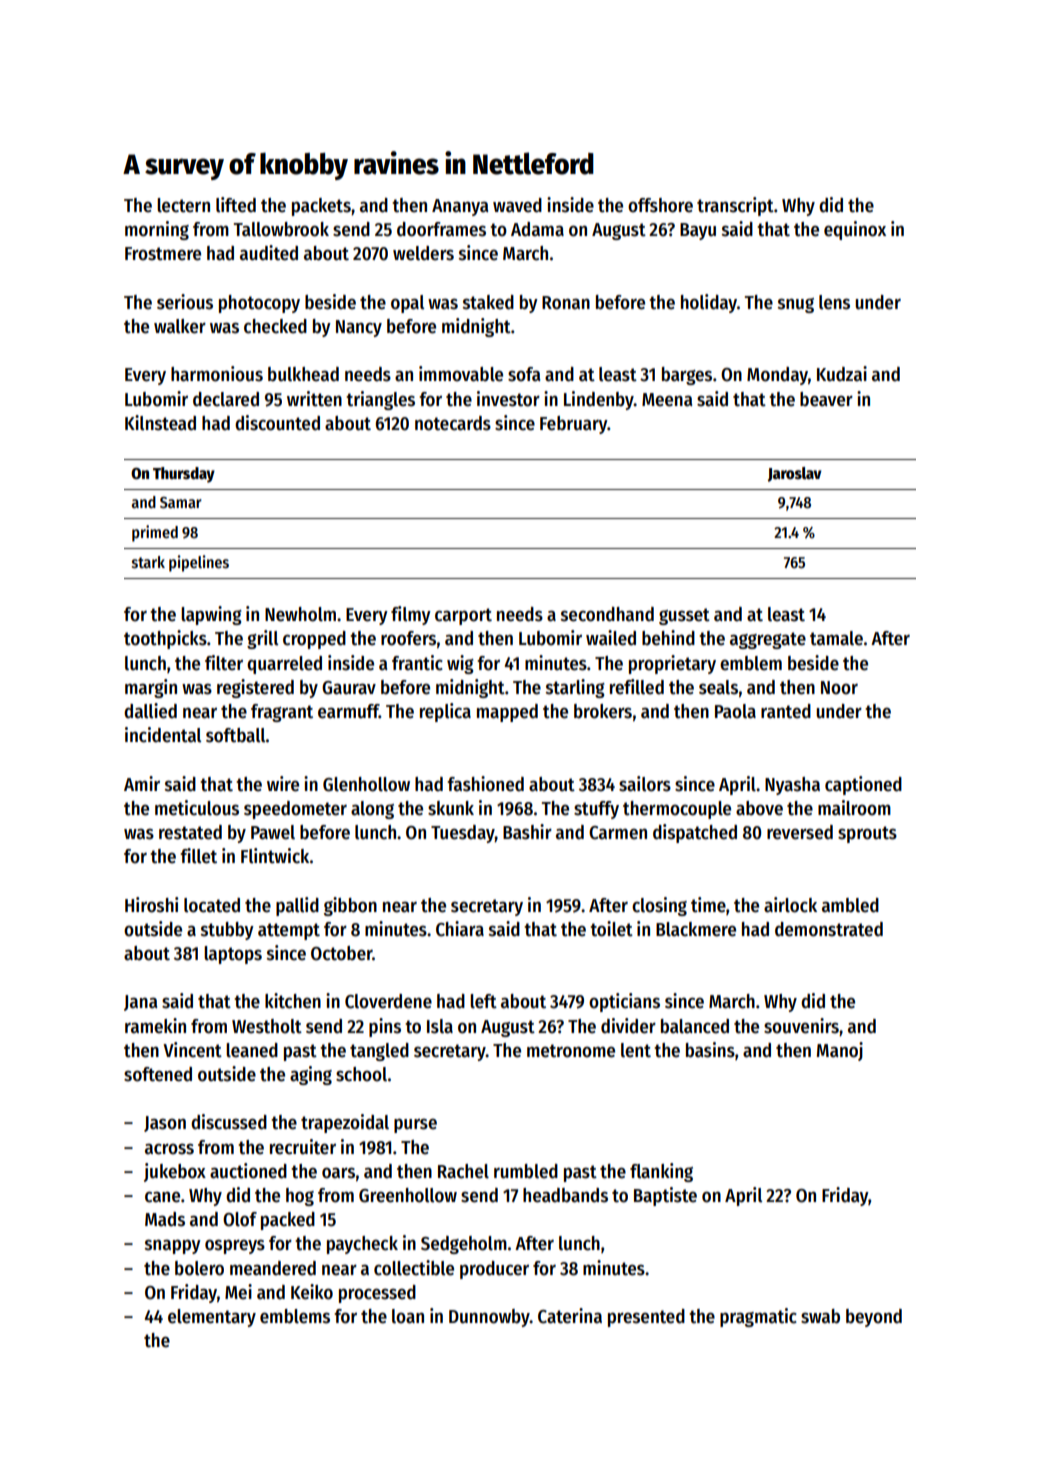  I want to click on transcript, so click(735, 206).
